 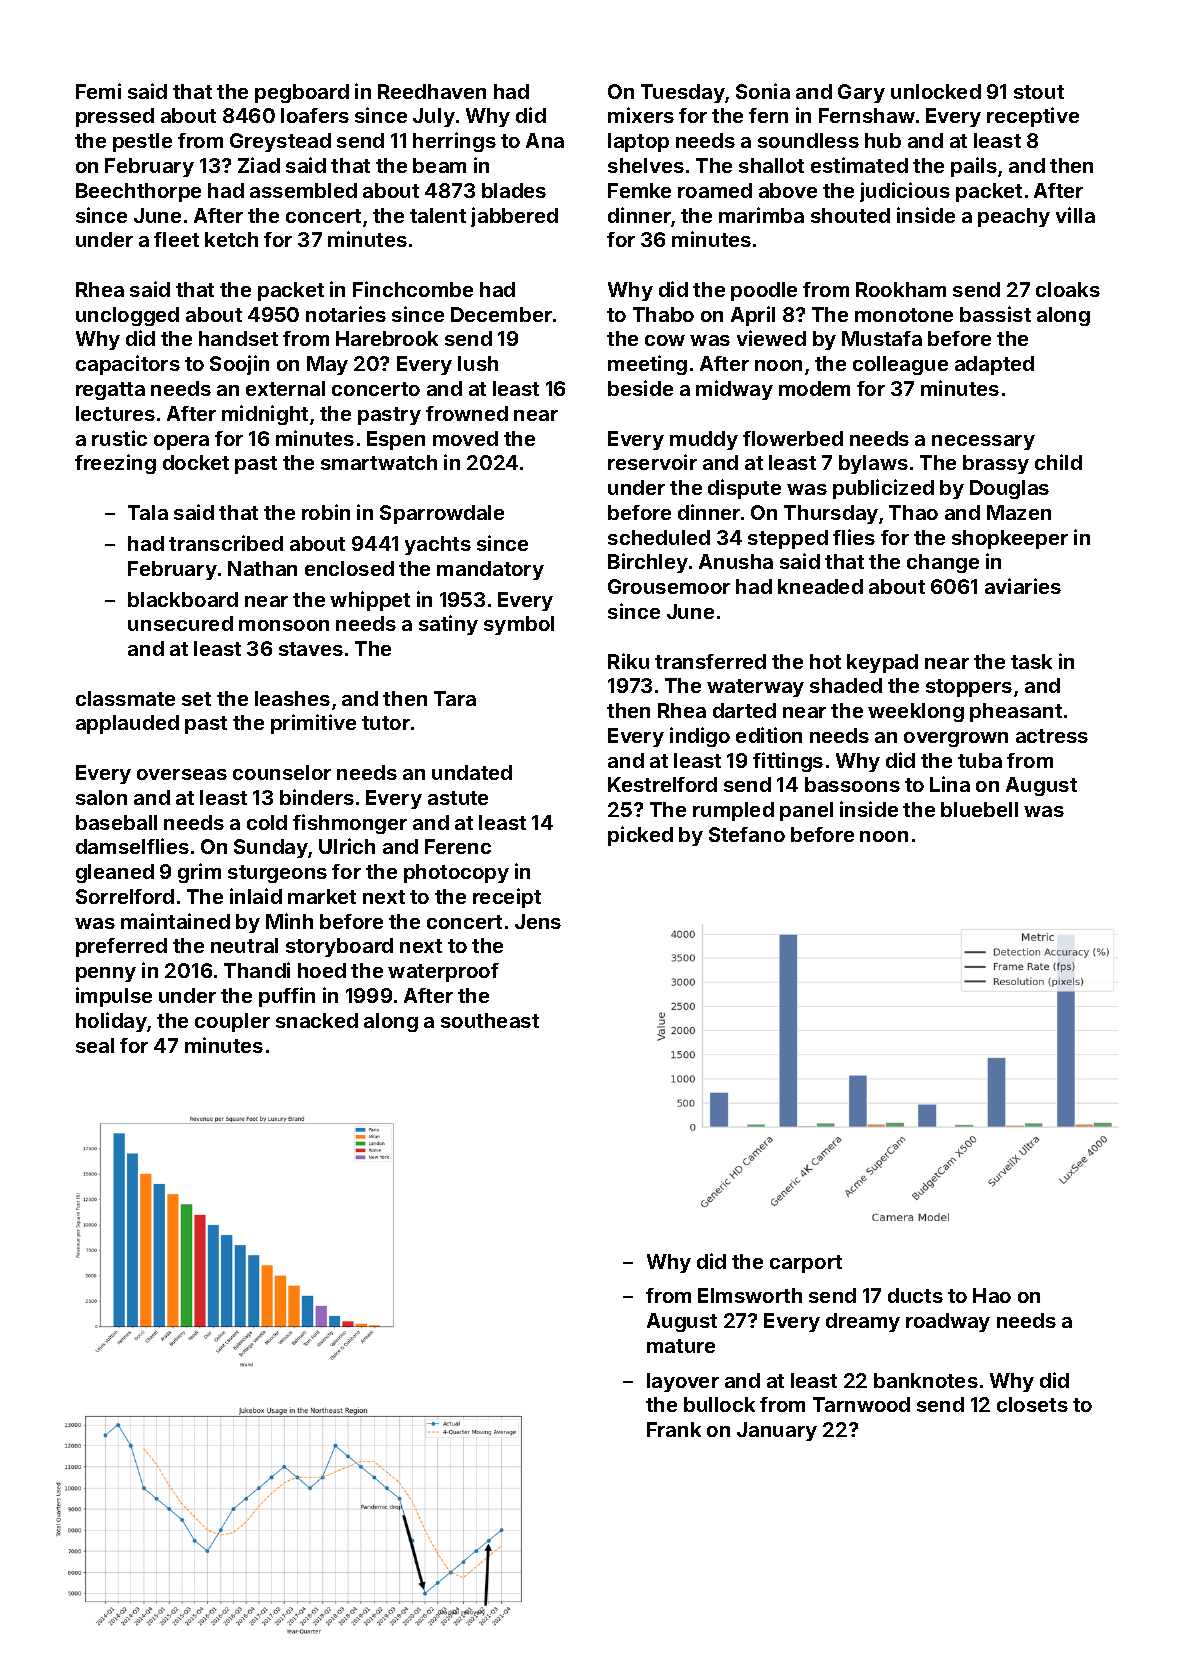 I want to click on Birchley, so click(x=648, y=563).
